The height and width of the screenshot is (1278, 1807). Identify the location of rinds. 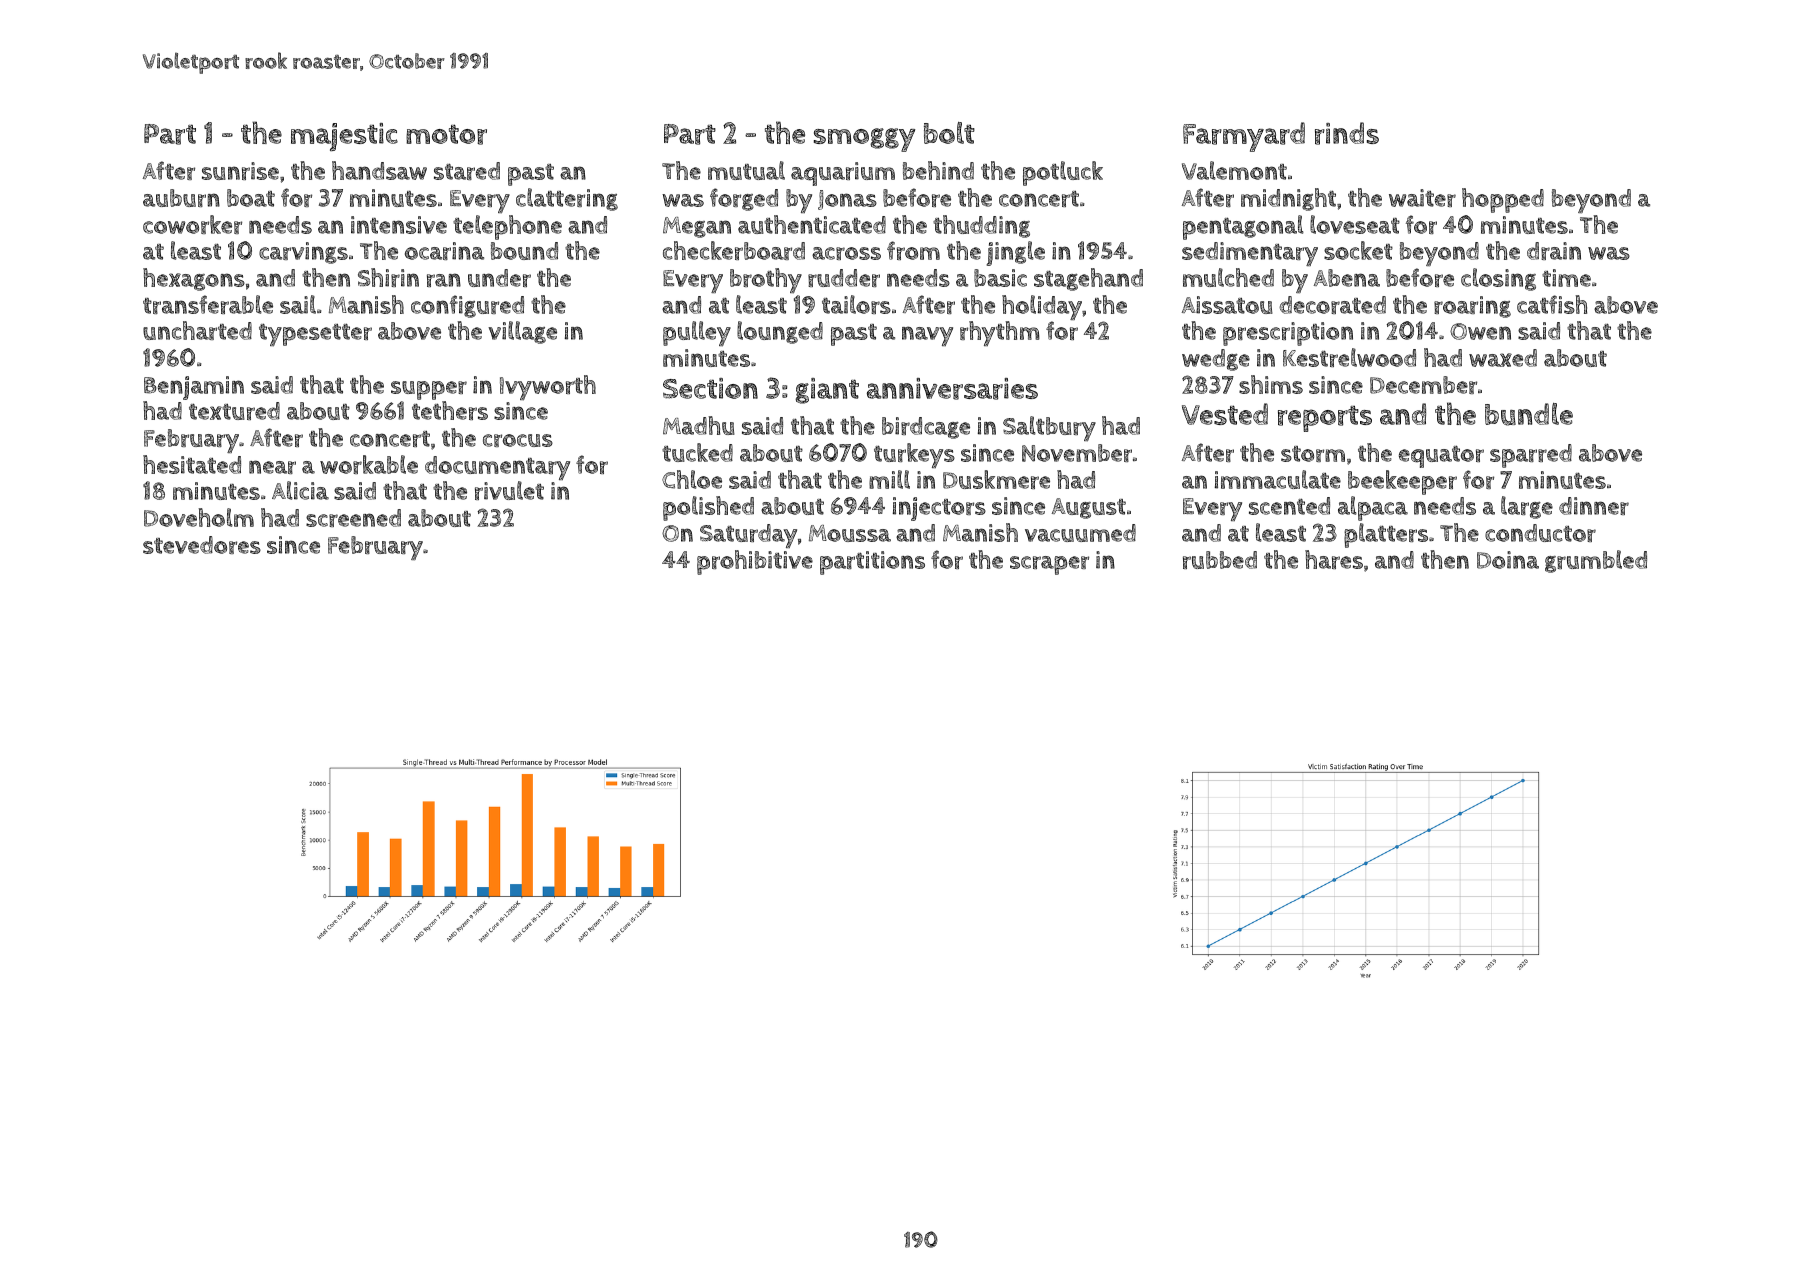
(1347, 133).
